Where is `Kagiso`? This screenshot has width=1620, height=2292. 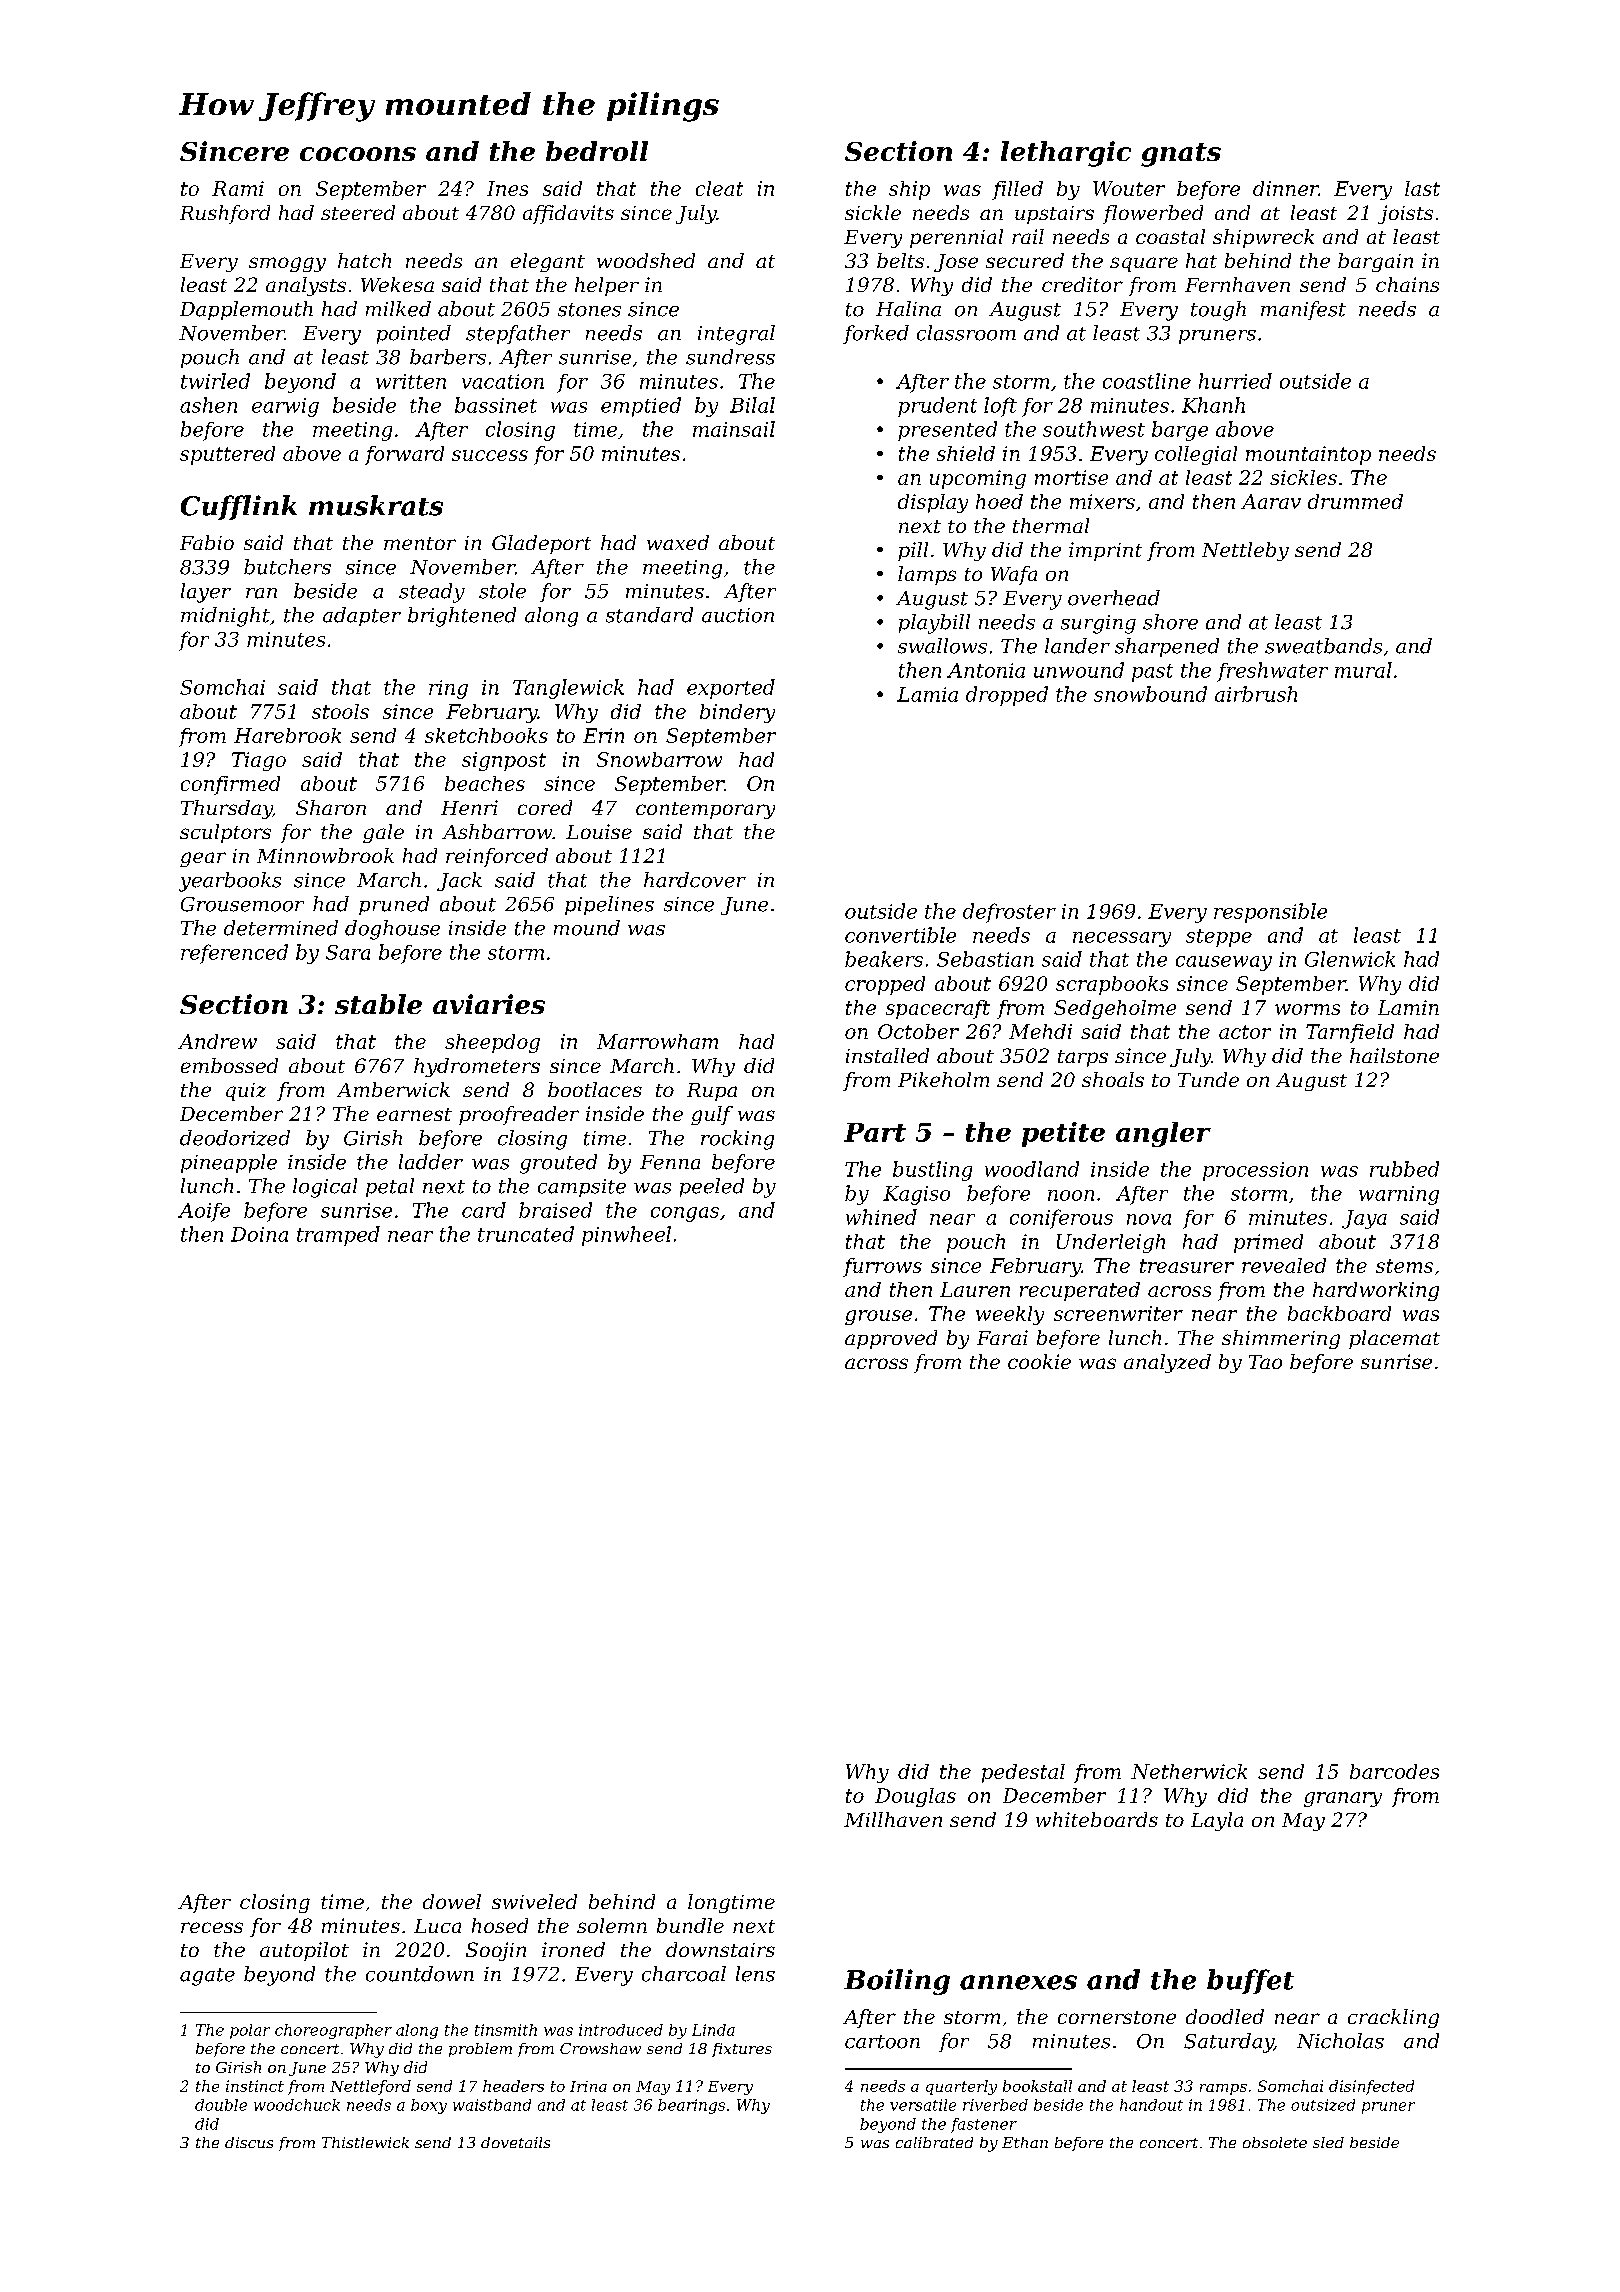 Kagiso is located at coordinates (916, 1195).
